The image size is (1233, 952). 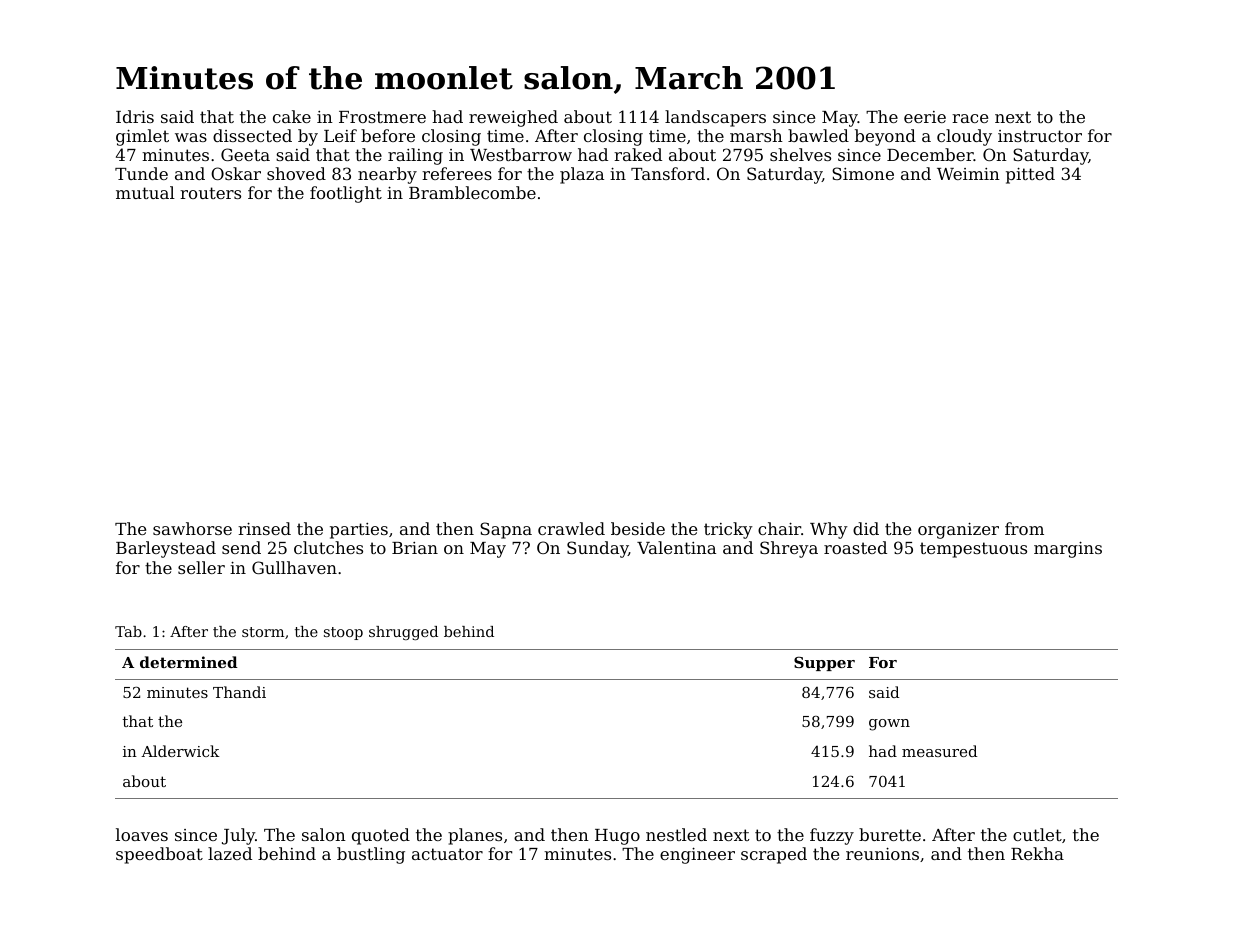 I want to click on clutches, so click(x=328, y=547).
